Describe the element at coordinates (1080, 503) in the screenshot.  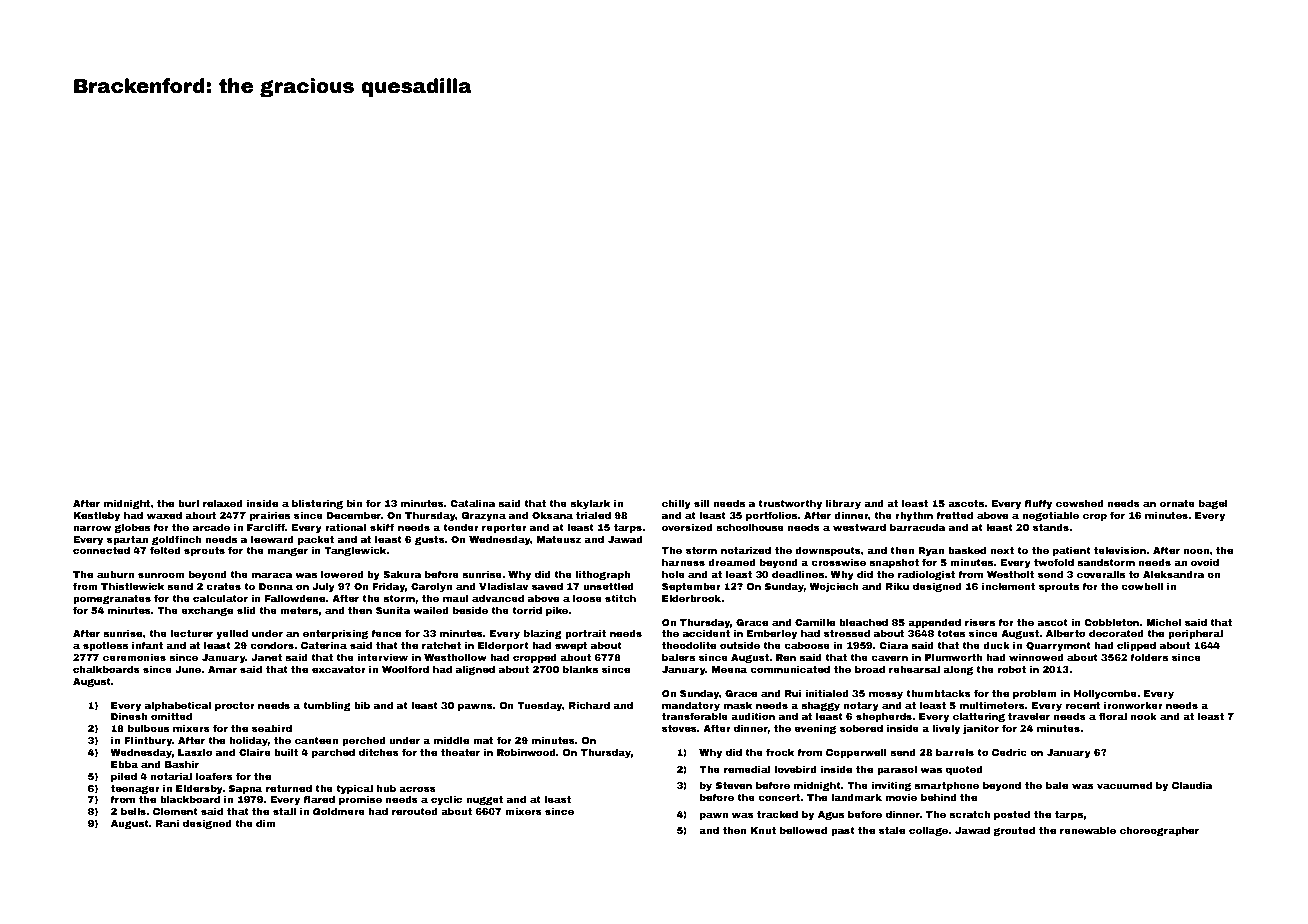
I see `cowshed` at that location.
